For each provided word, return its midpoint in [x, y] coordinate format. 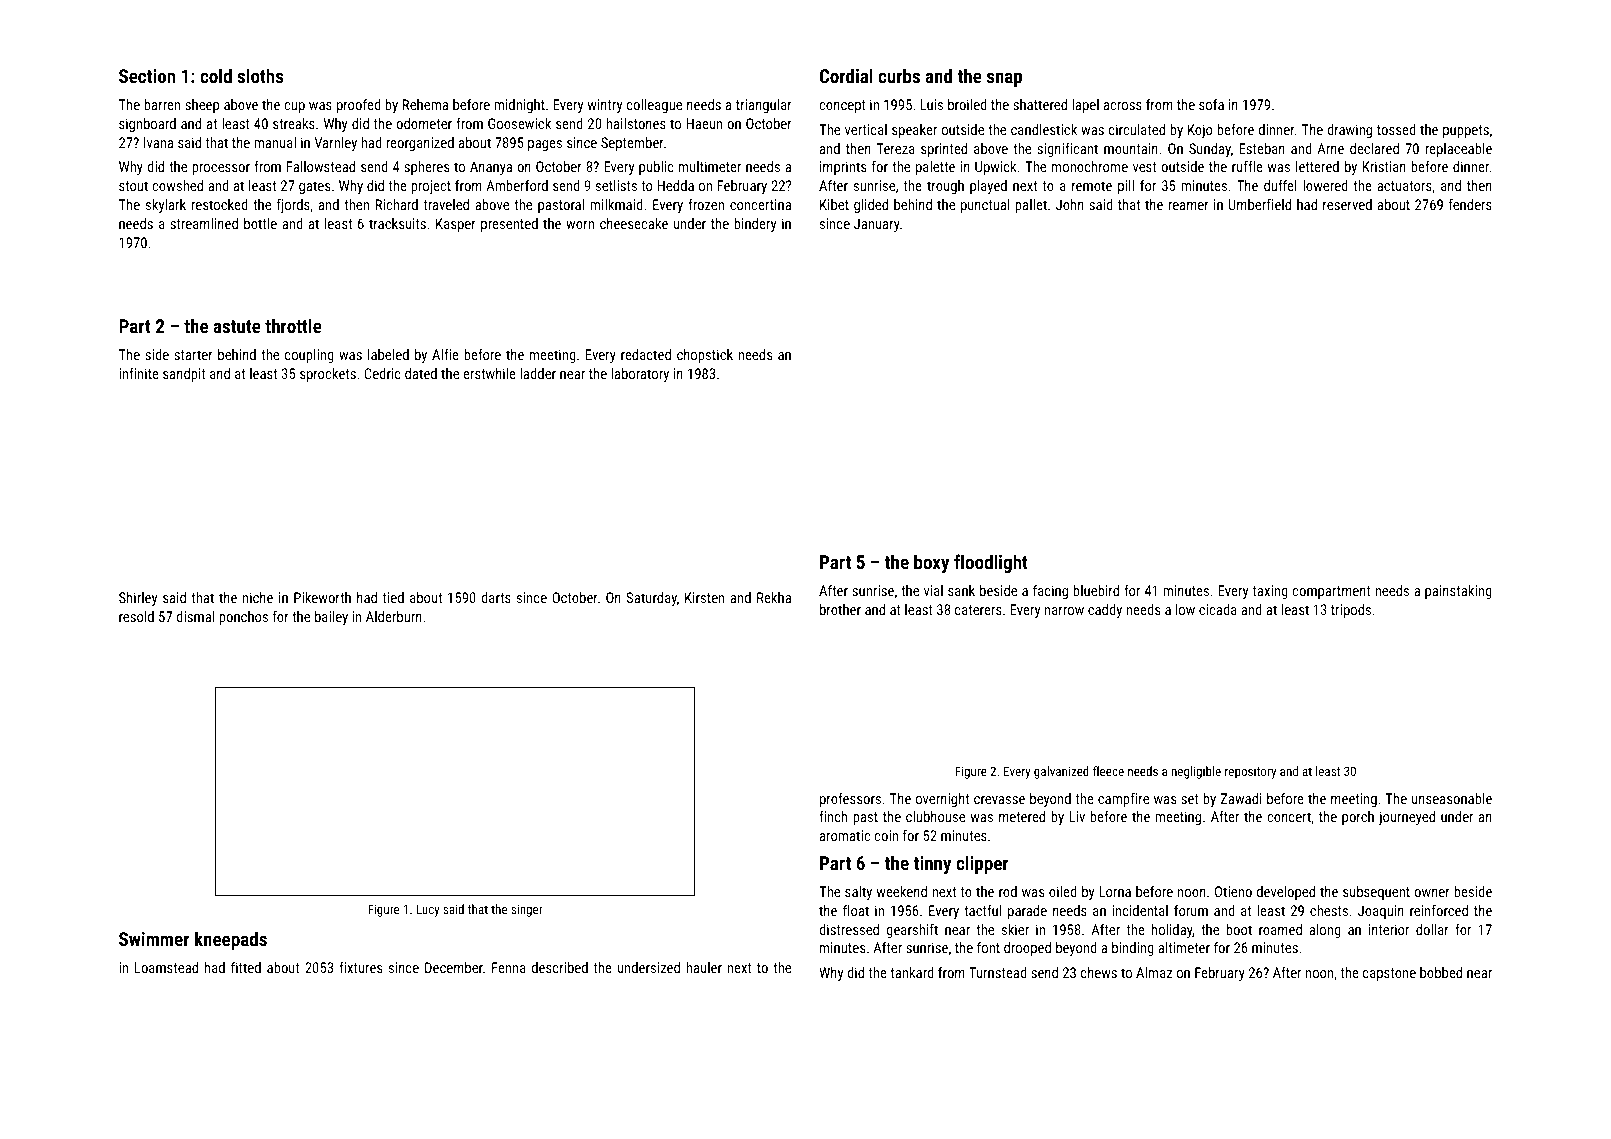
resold [136, 616]
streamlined [204, 223]
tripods [1351, 611]
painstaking [1458, 592]
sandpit [184, 375]
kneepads [231, 940]
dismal [195, 616]
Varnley [336, 144]
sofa [1211, 104]
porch [1358, 818]
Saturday [651, 599]
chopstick [705, 356]
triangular [764, 106]
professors [850, 800]
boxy [931, 563]
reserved [1347, 204]
